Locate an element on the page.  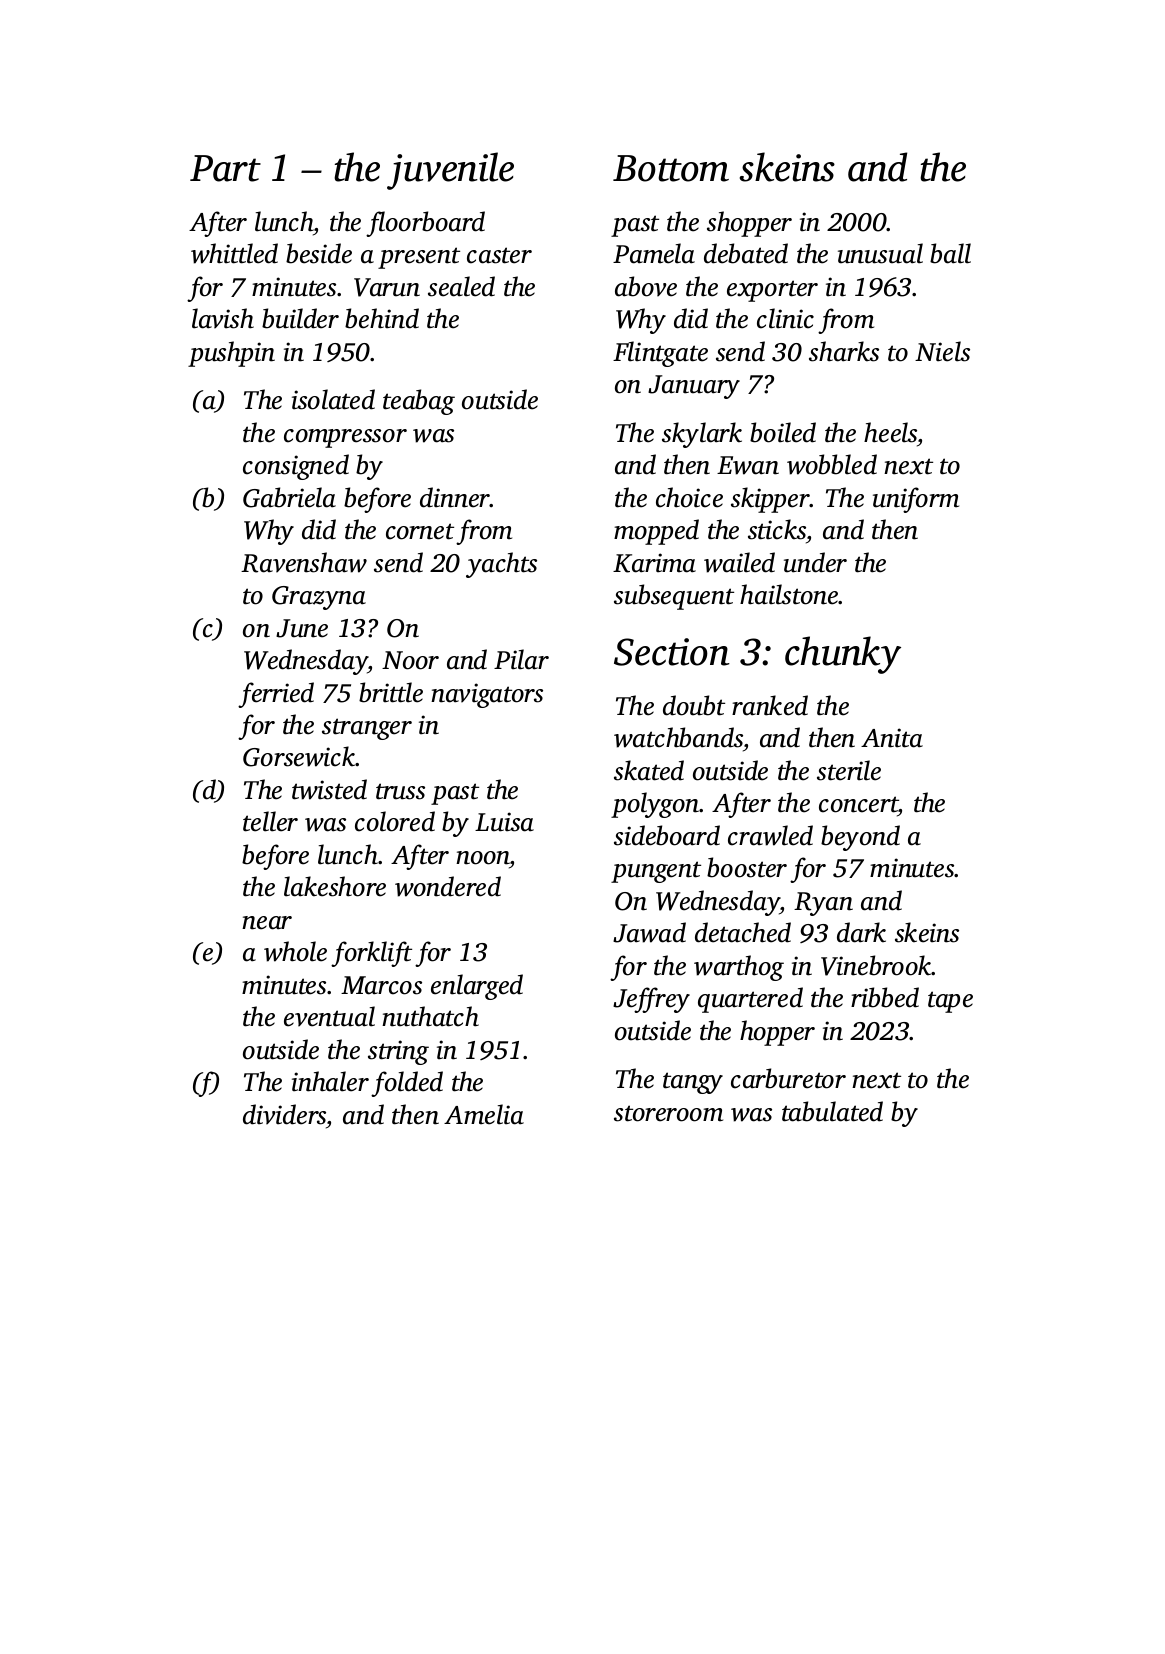
Part is located at coordinates (225, 168).
